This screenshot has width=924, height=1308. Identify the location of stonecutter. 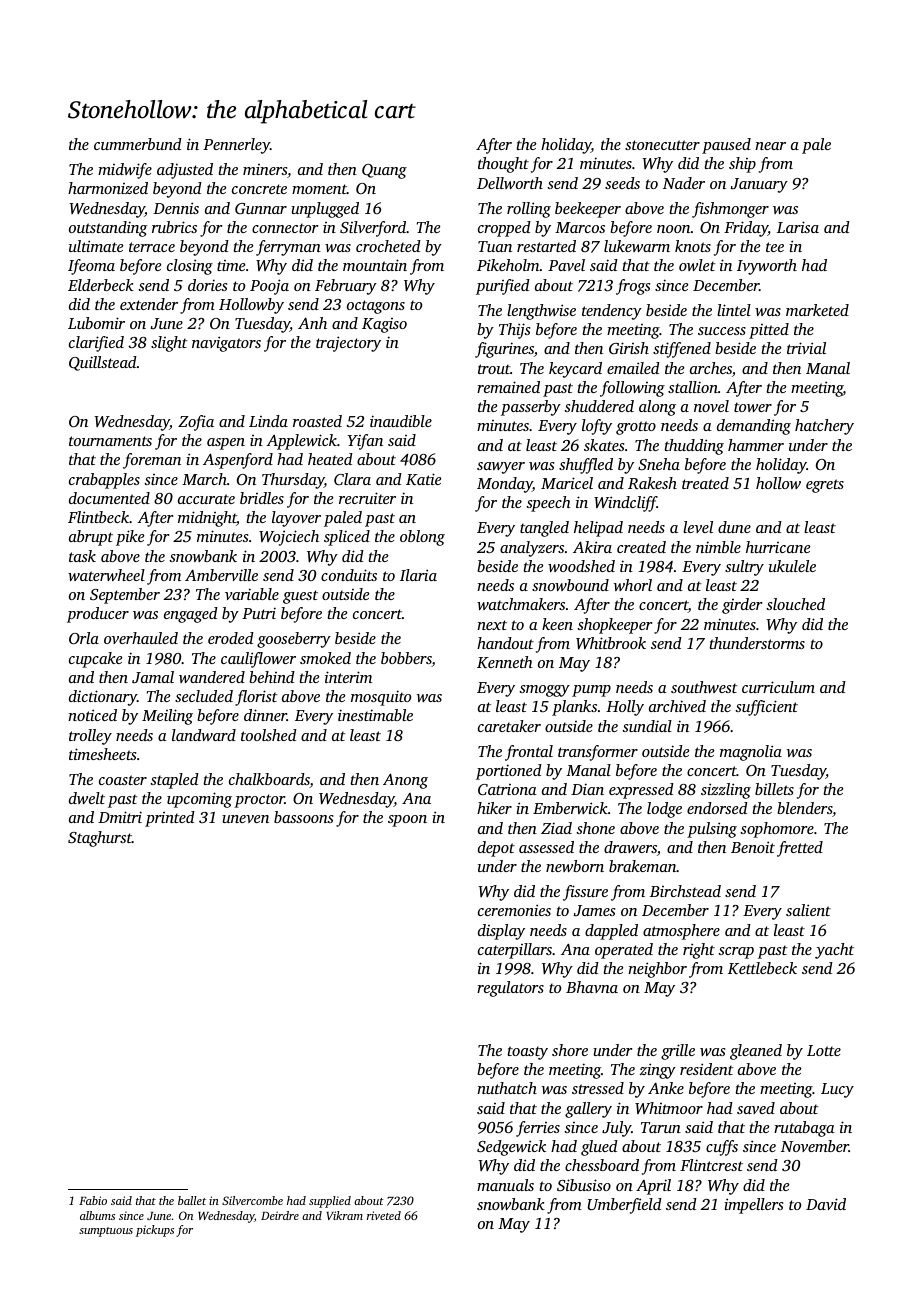
(662, 145).
